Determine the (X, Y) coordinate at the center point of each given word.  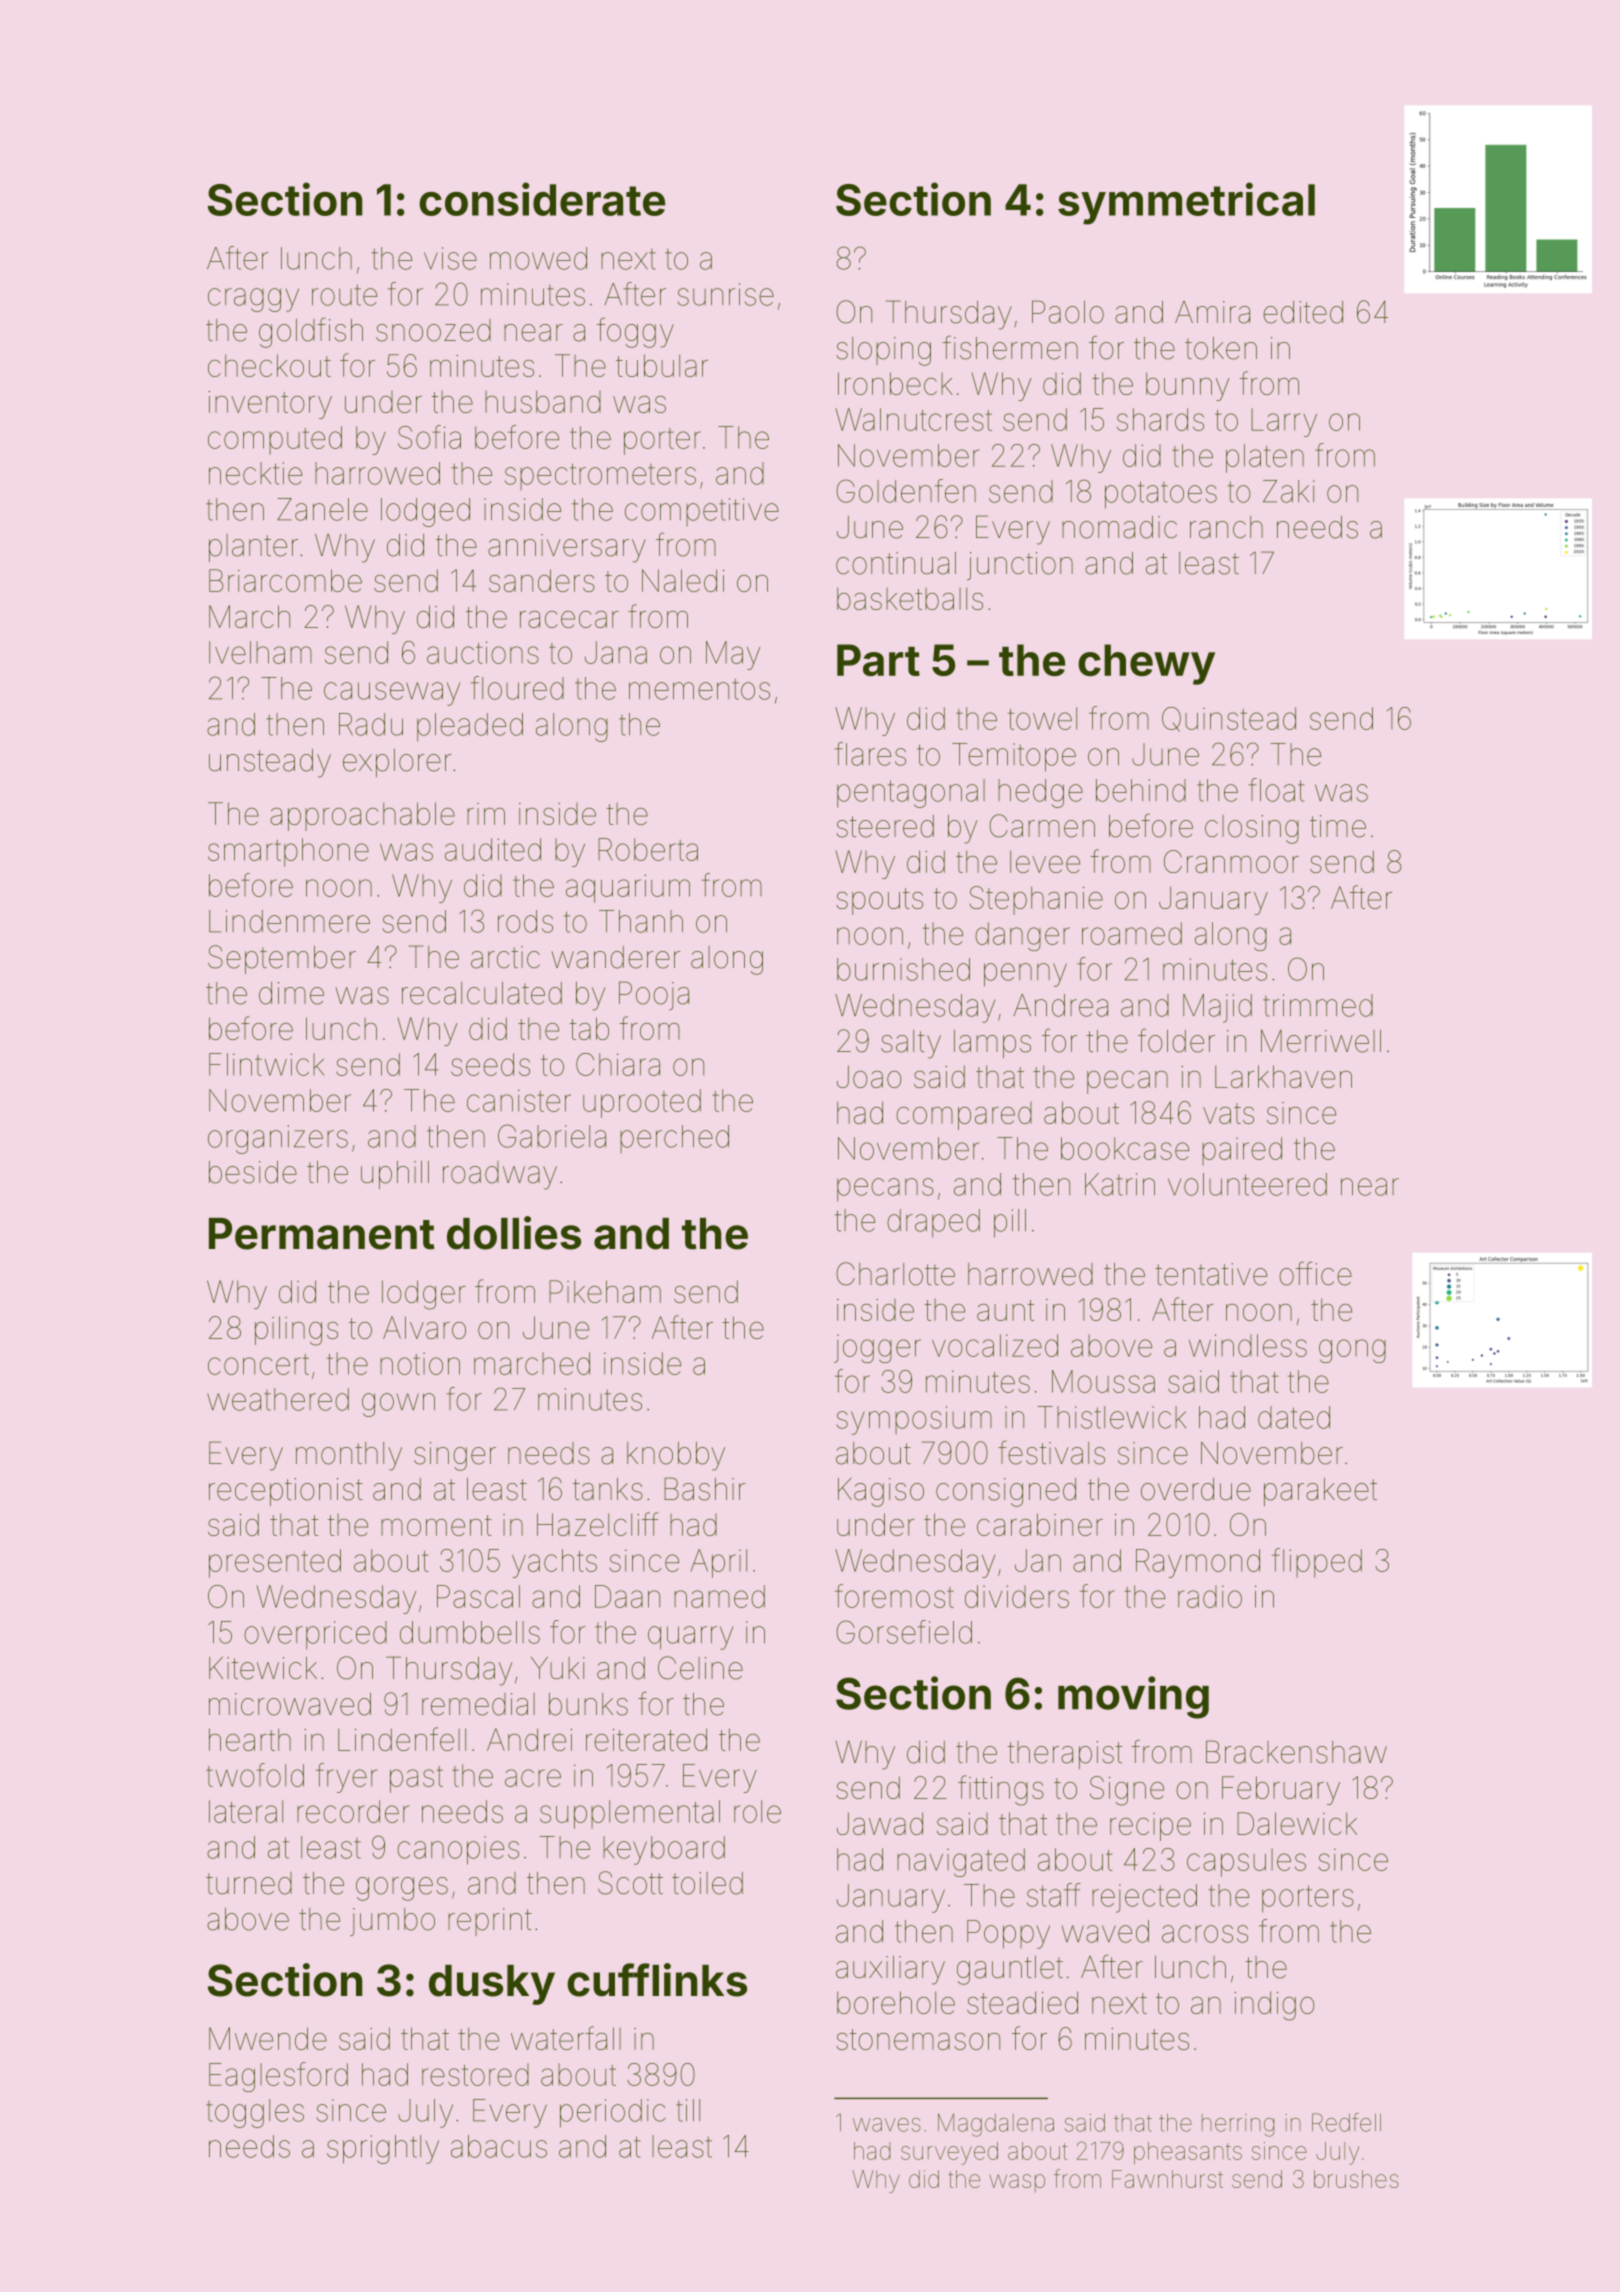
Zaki (1289, 491)
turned (249, 1883)
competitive (702, 512)
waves (887, 2125)
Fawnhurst (1167, 2179)
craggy (253, 300)
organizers (278, 1139)
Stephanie (1036, 900)
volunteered (1247, 1184)
